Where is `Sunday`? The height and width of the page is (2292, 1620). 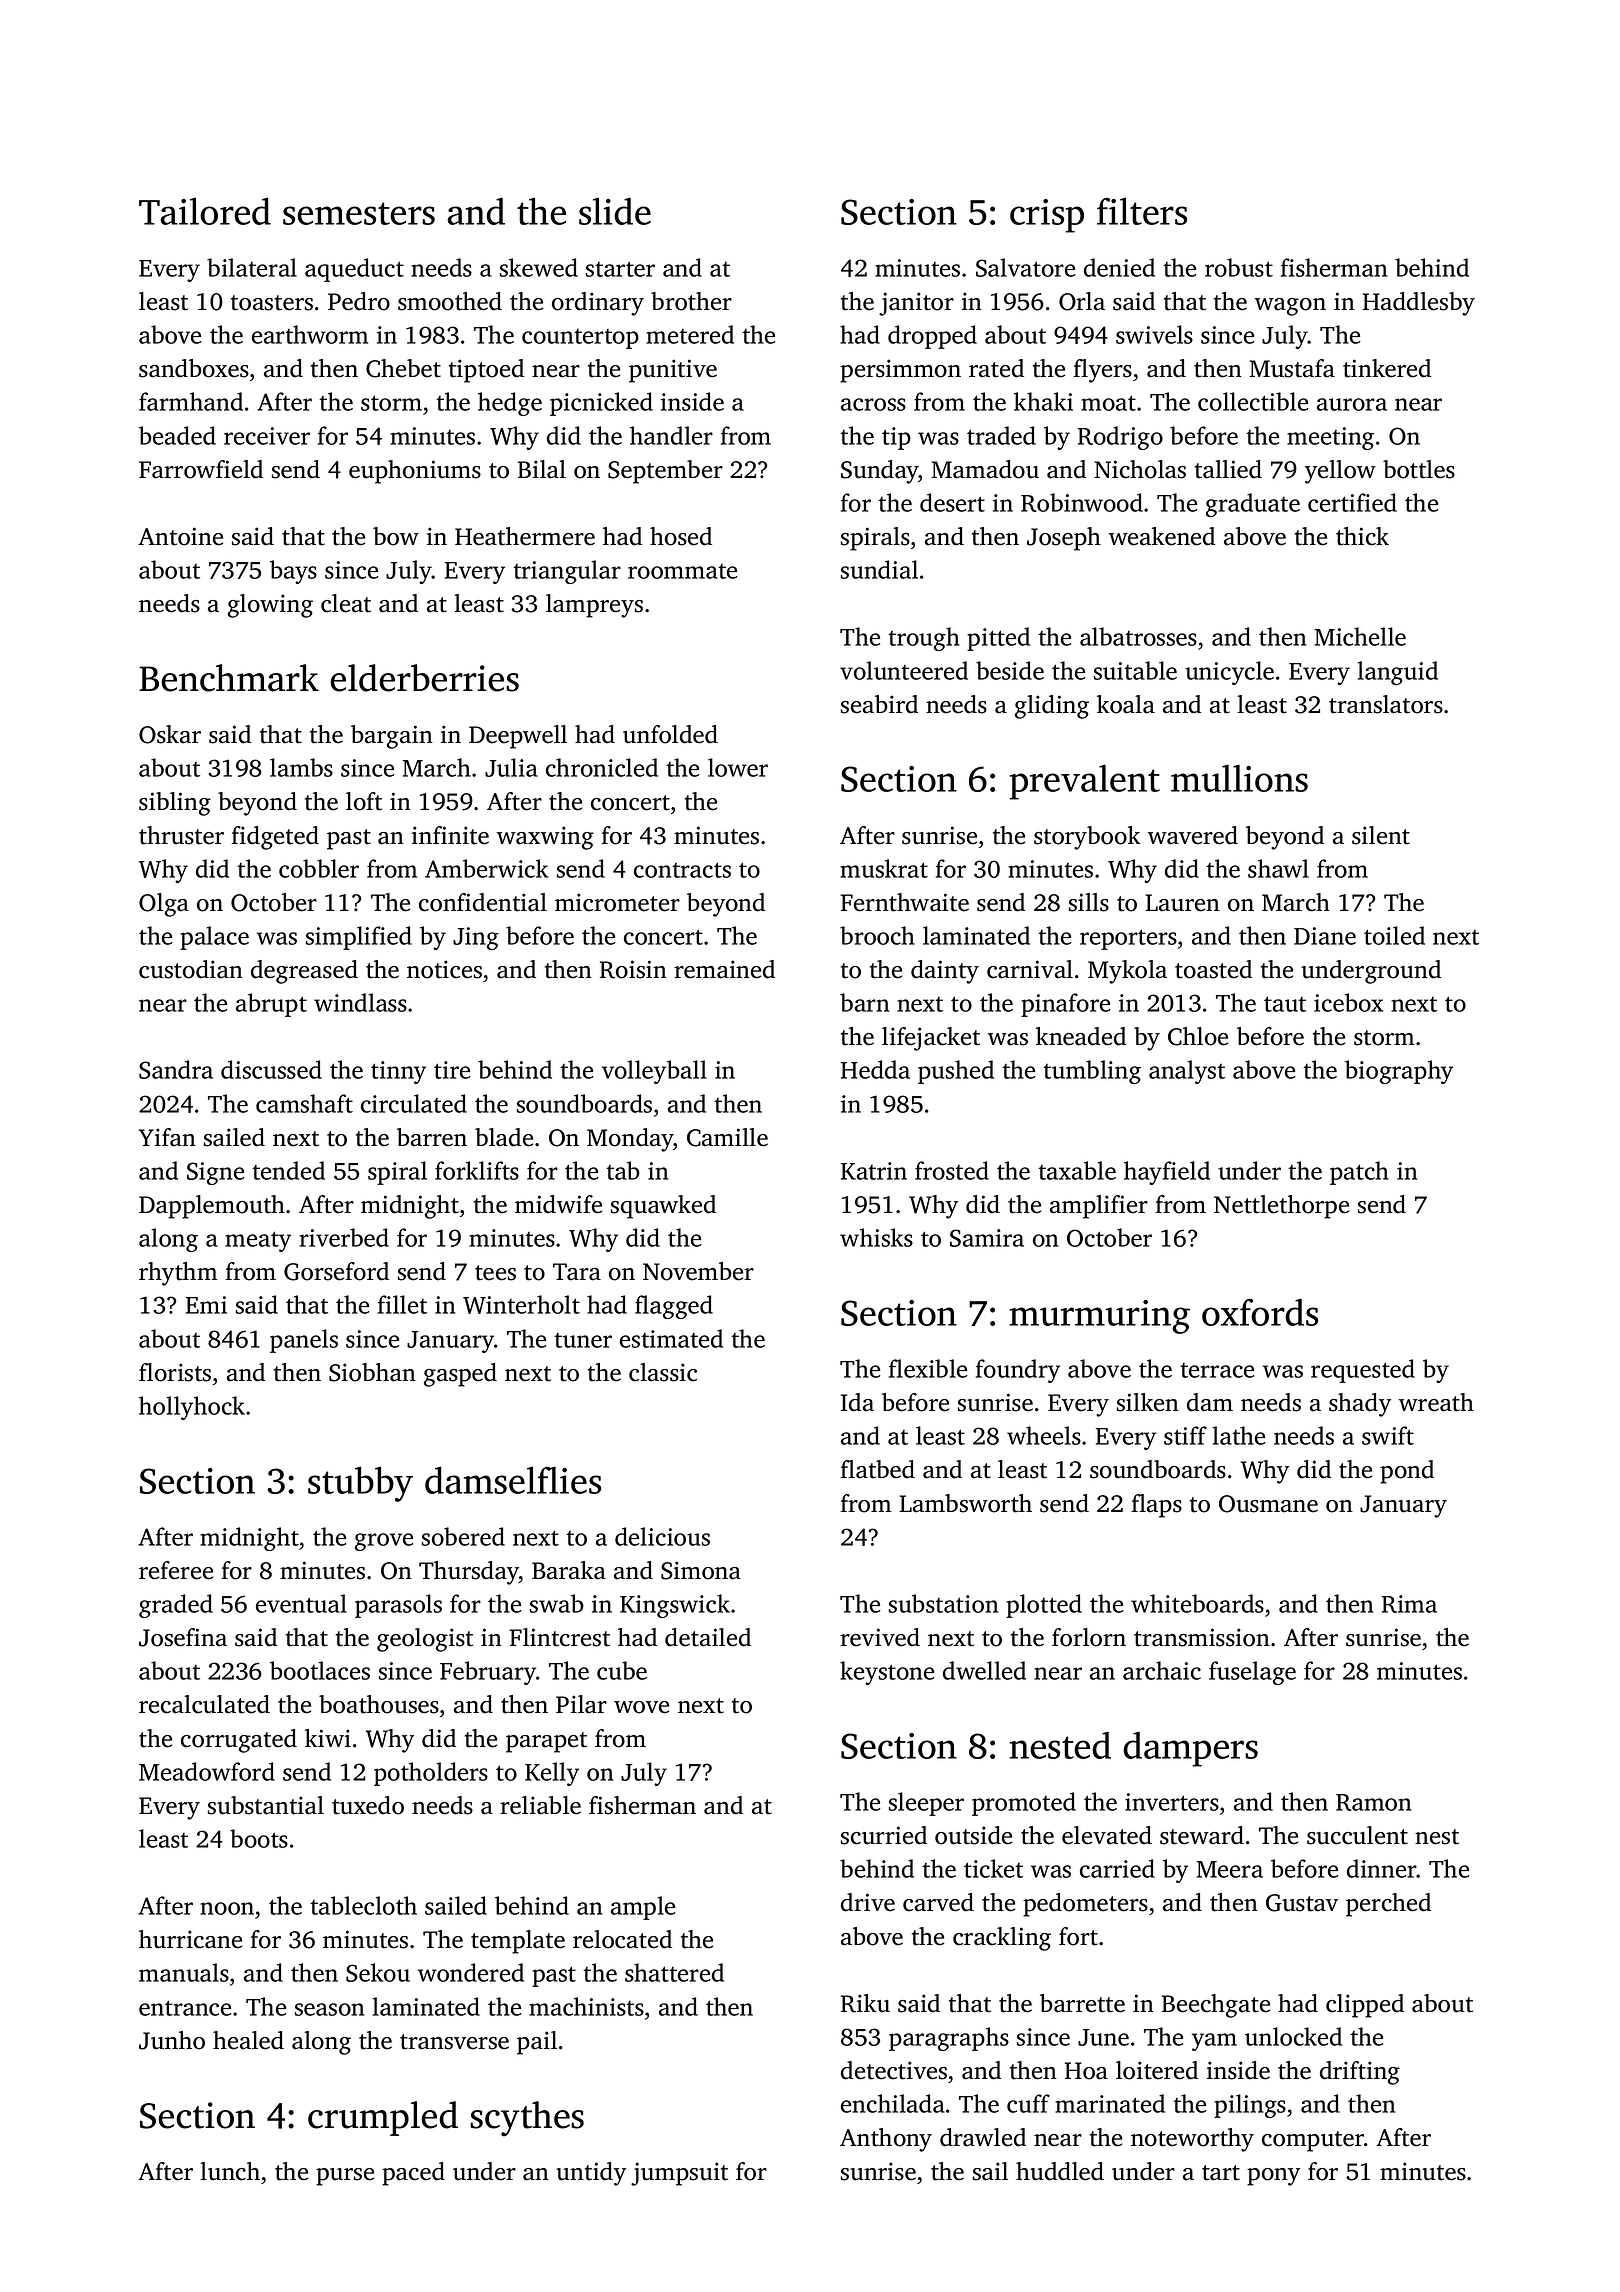
Sunday is located at coordinates (880, 472).
